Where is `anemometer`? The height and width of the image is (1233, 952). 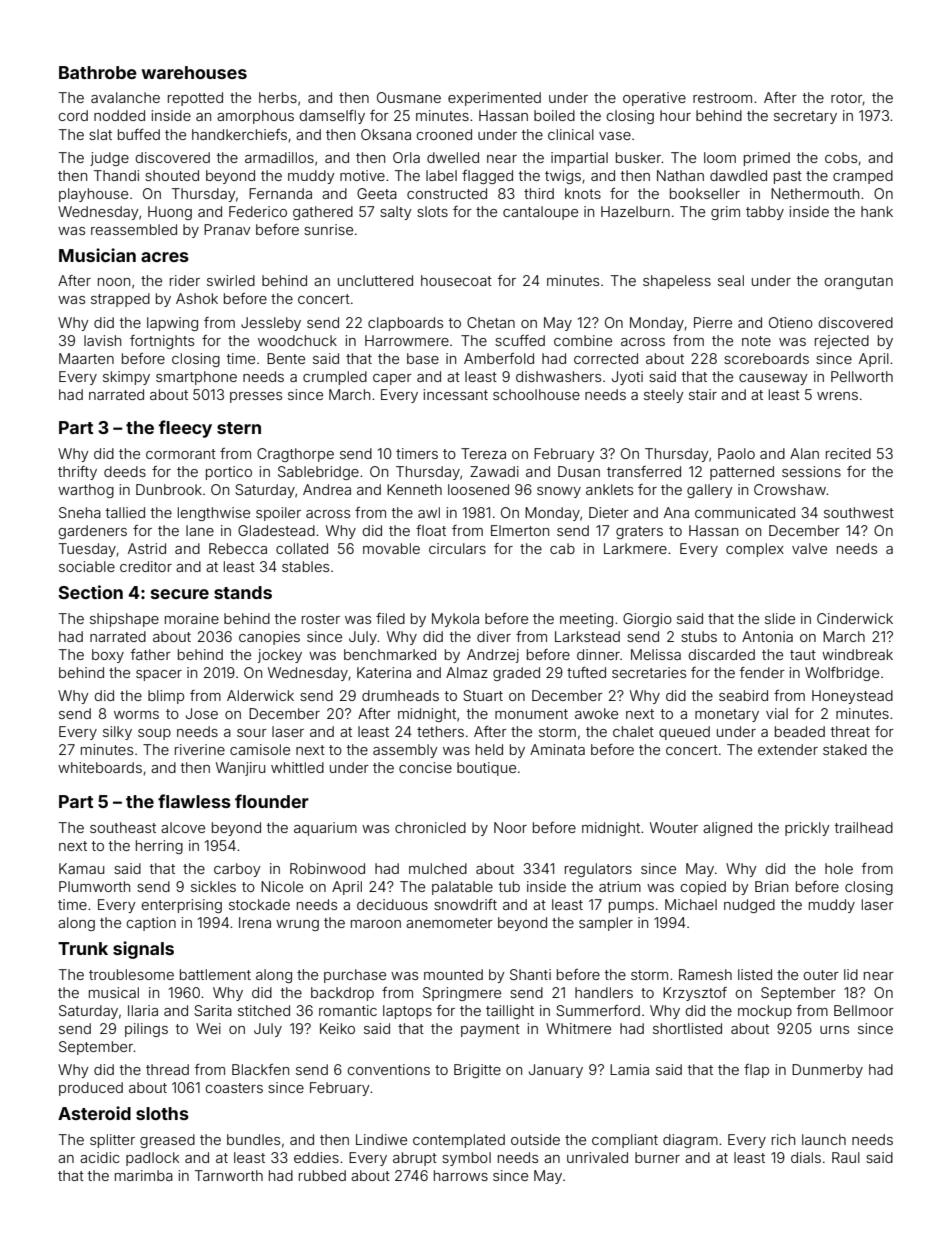
anemometer is located at coordinates (449, 923).
